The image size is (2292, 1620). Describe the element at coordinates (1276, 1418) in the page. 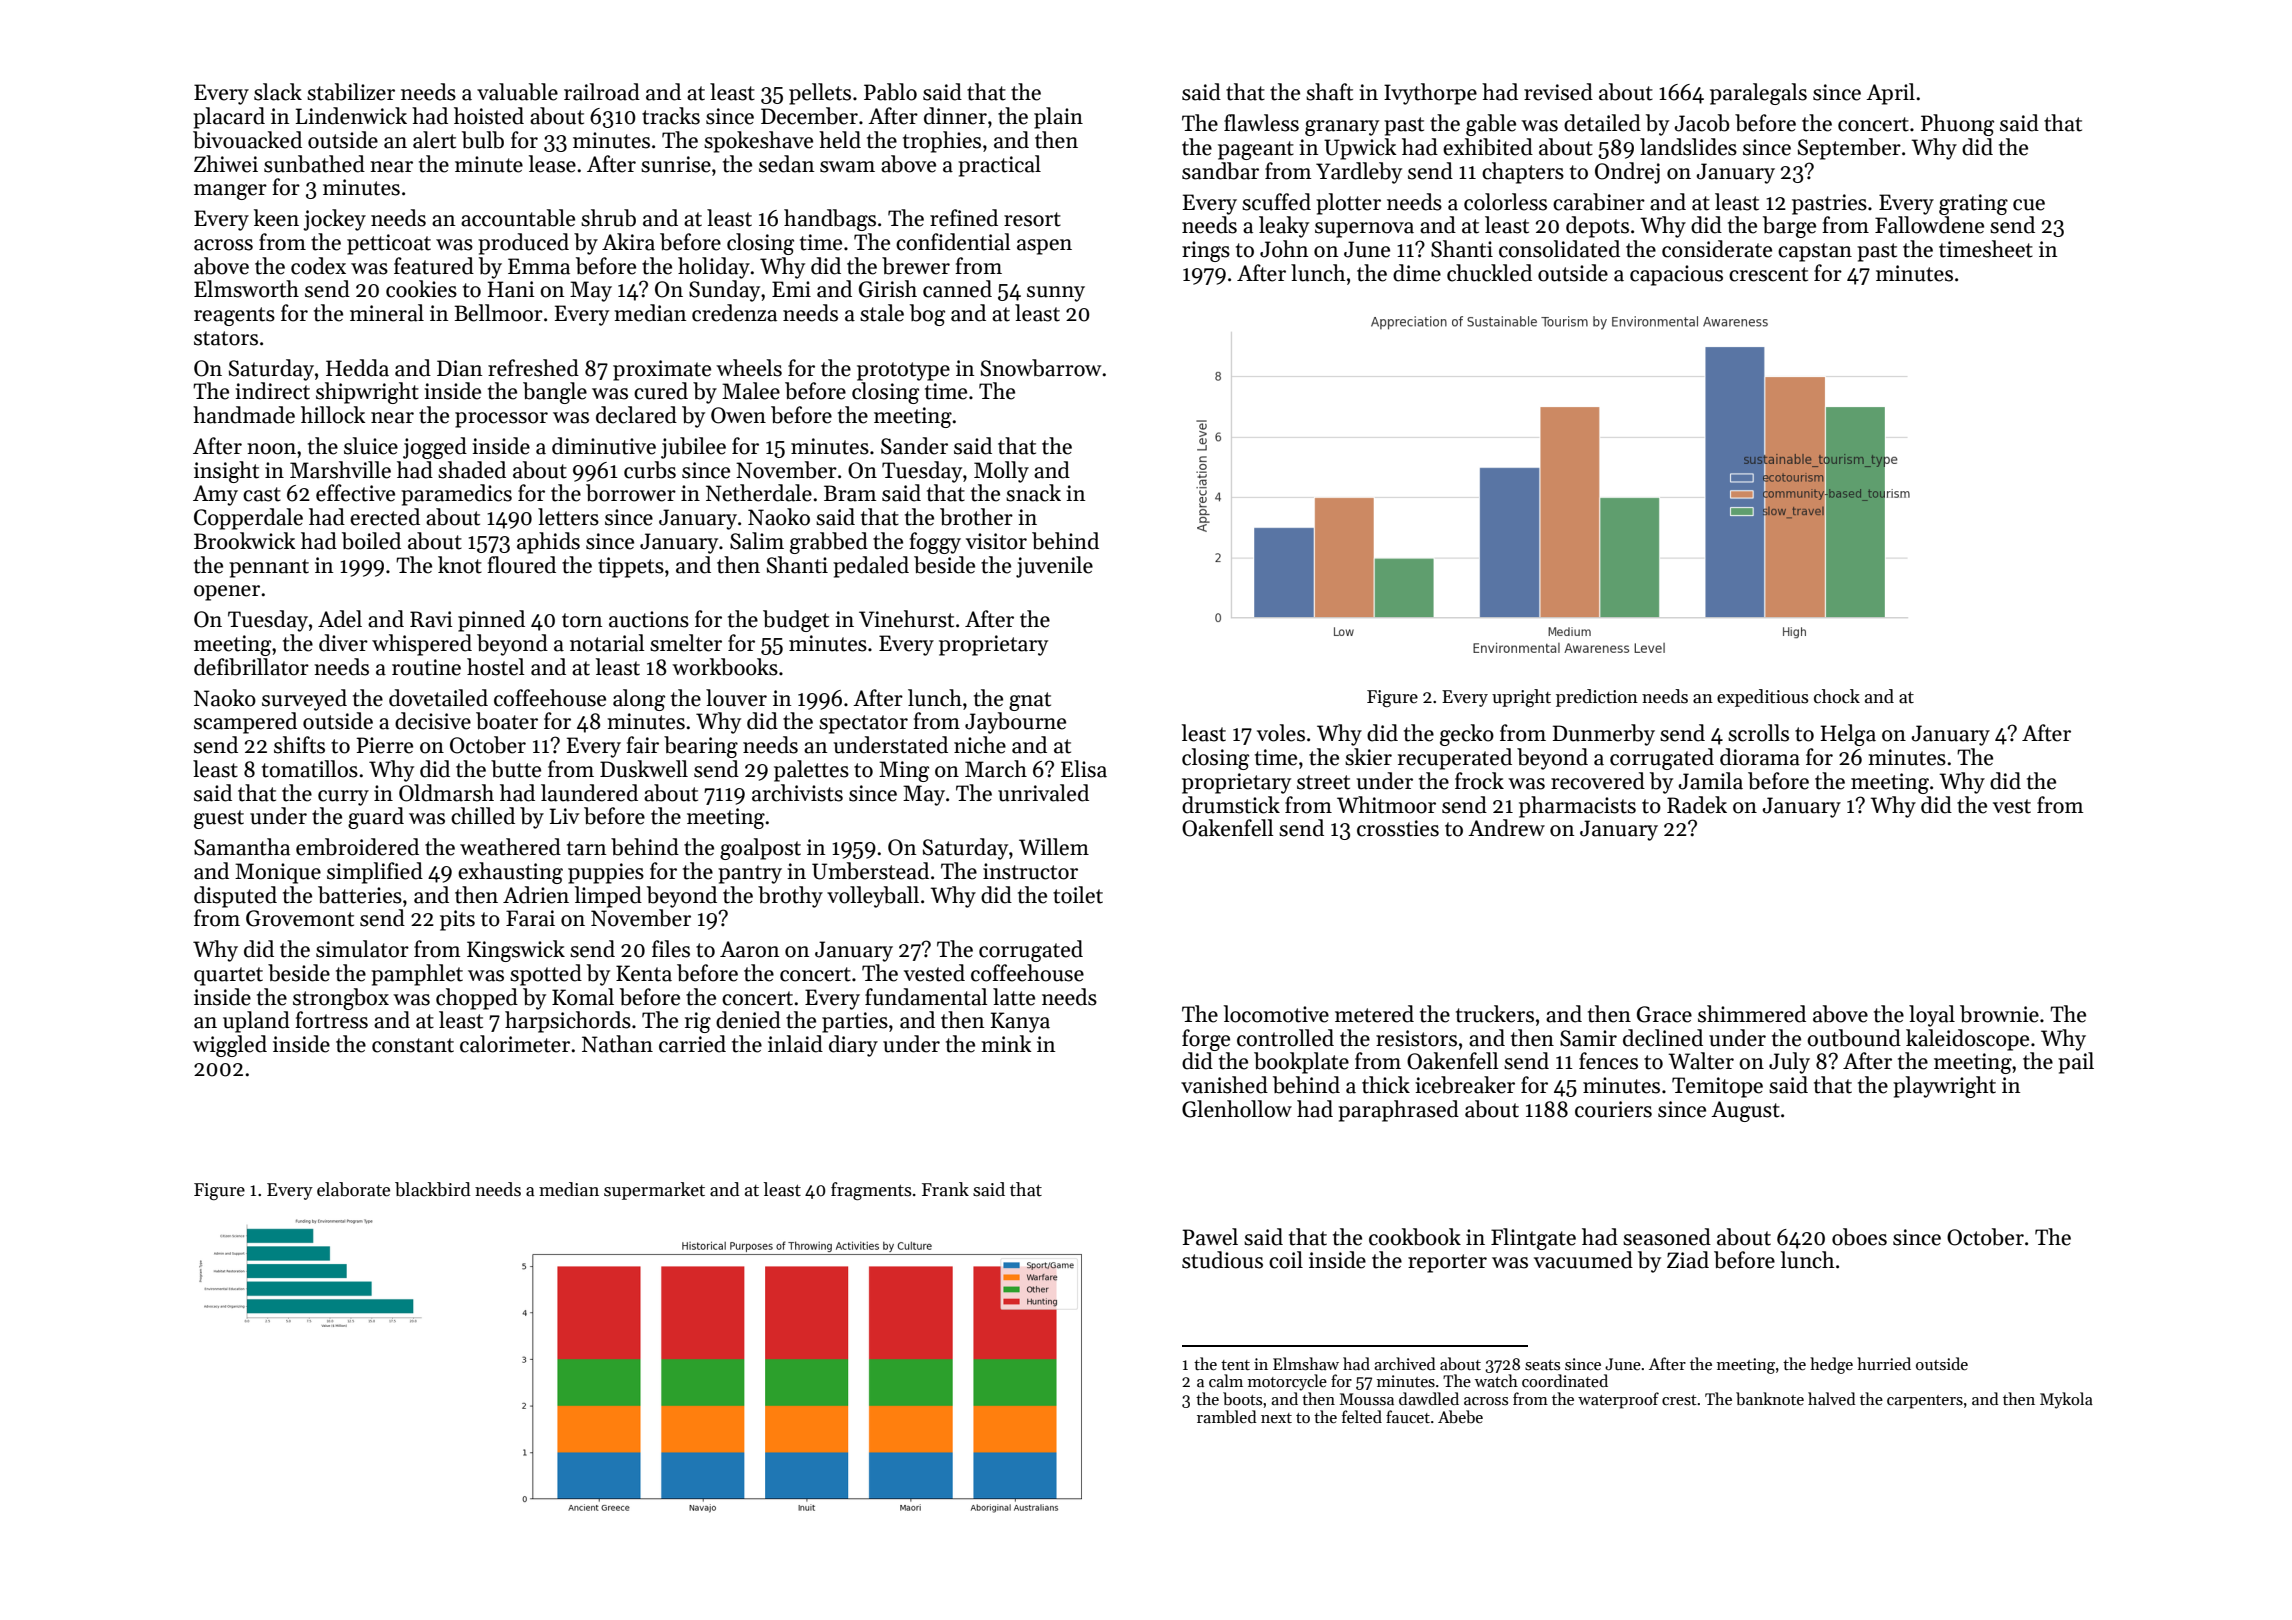

I see `next` at that location.
